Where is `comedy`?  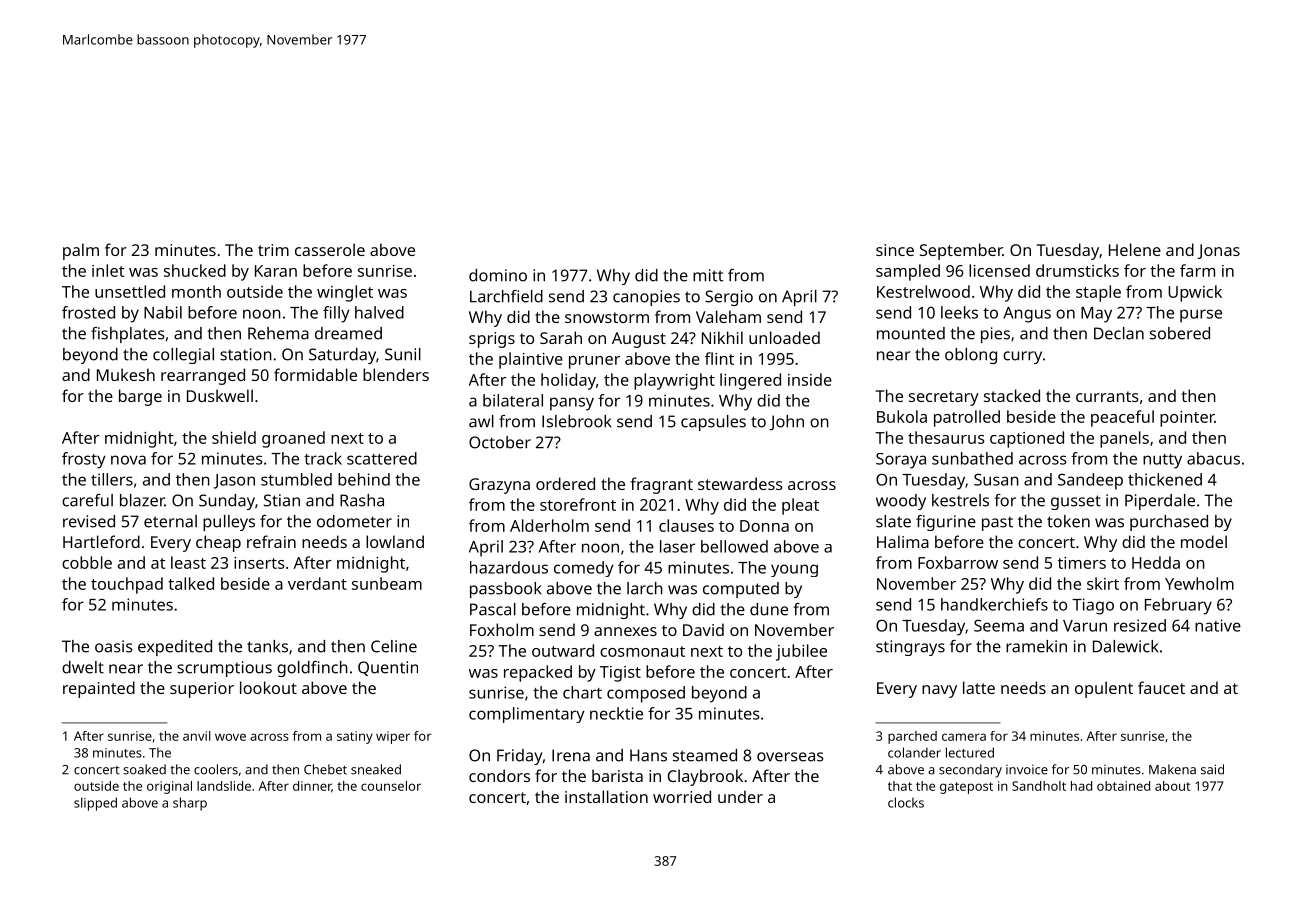
comedy is located at coordinates (584, 569).
